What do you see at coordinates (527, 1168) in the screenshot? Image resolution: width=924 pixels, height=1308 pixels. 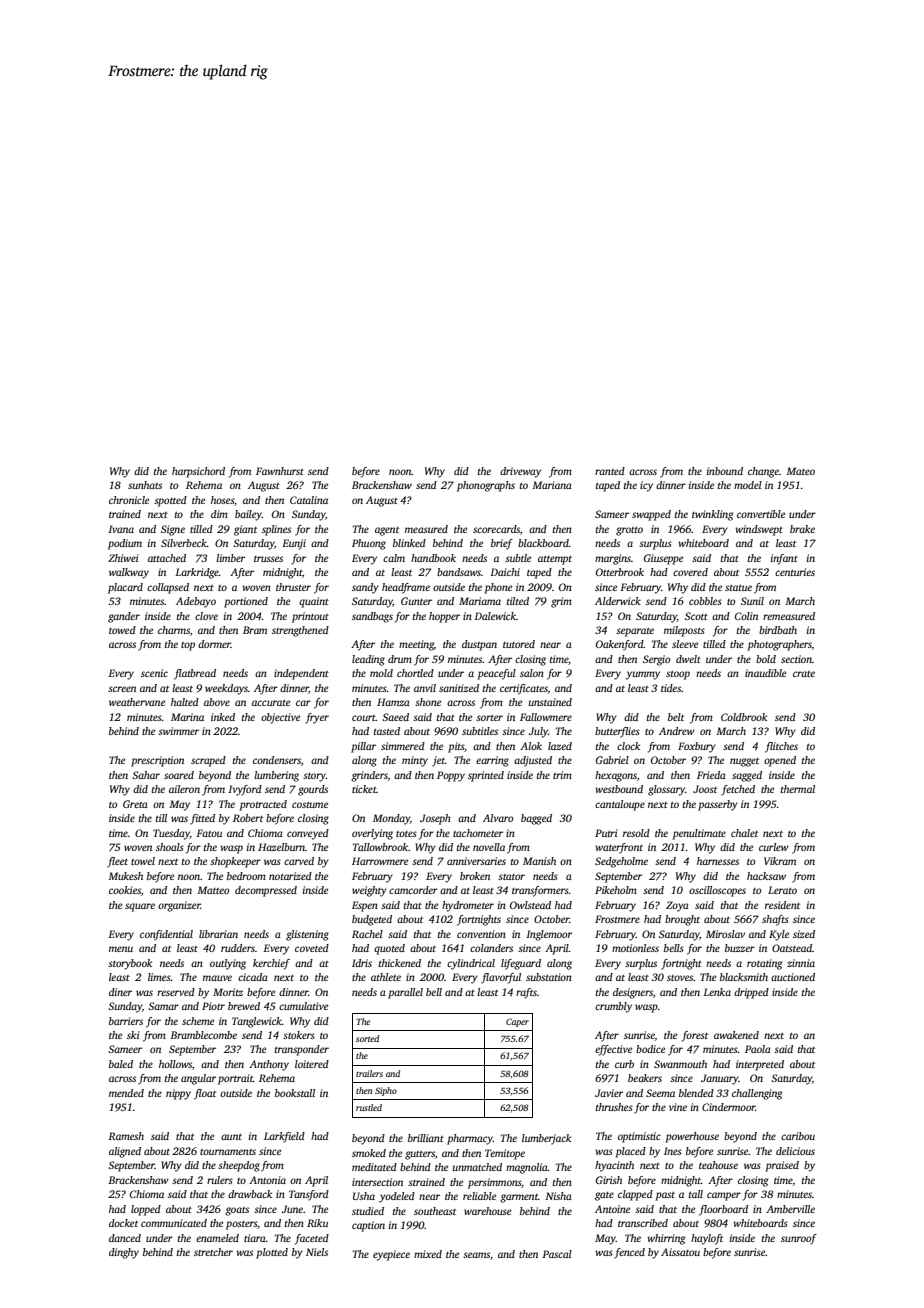 I see `magnolia` at bounding box center [527, 1168].
